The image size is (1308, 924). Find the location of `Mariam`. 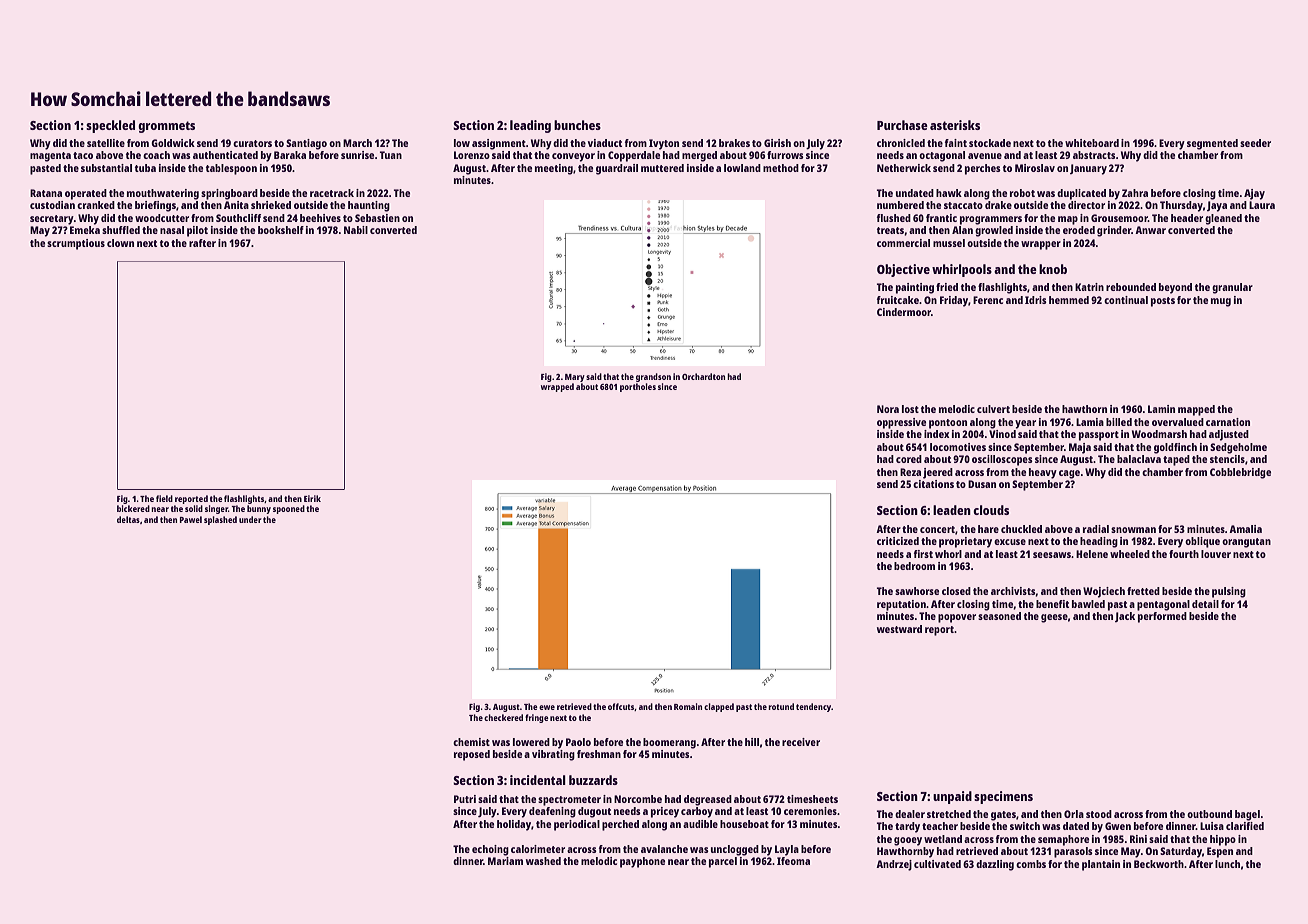

Mariam is located at coordinates (505, 861).
